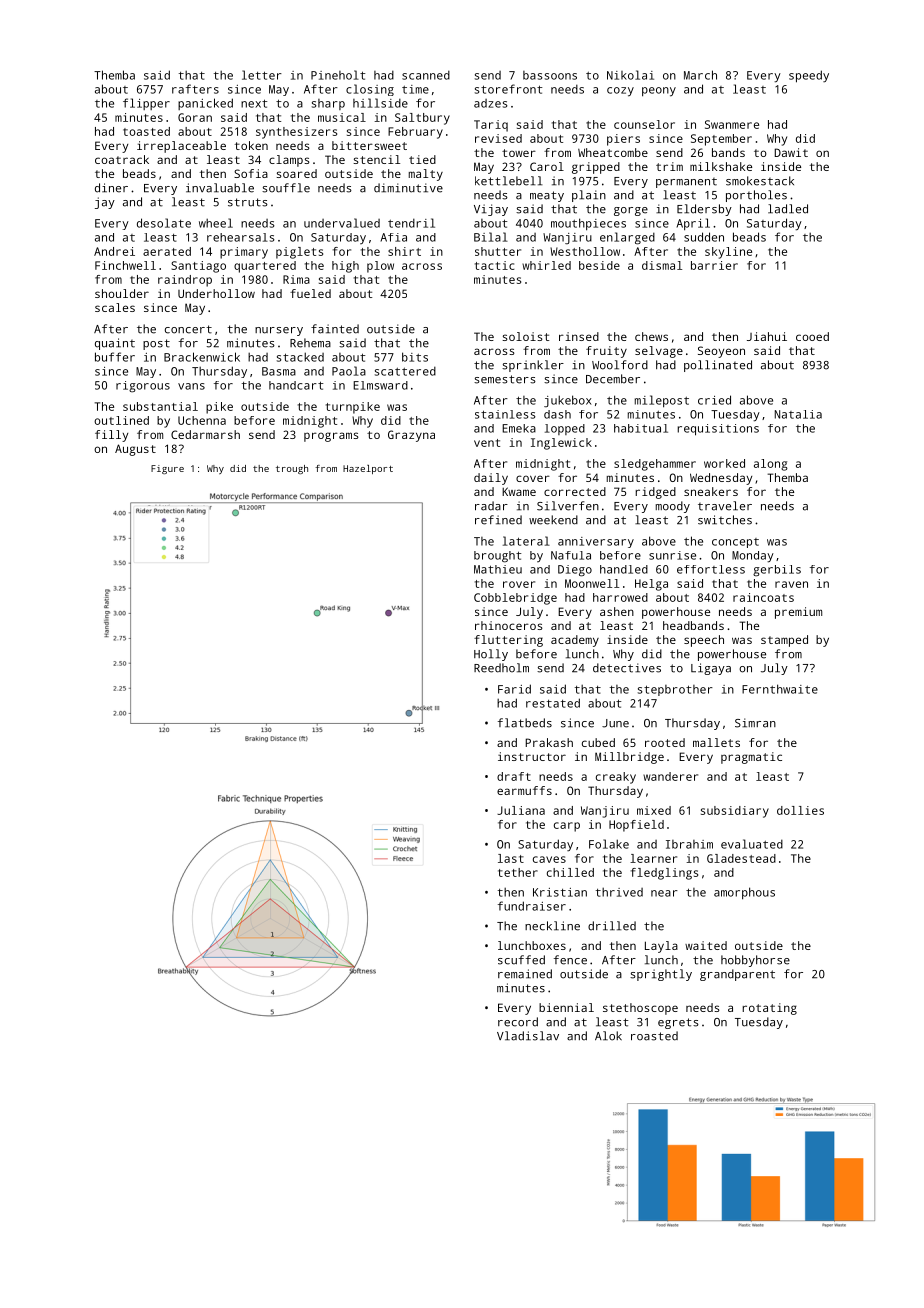 The width and height of the screenshot is (924, 1308). Describe the element at coordinates (800, 810) in the screenshot. I see `dollies` at that location.
